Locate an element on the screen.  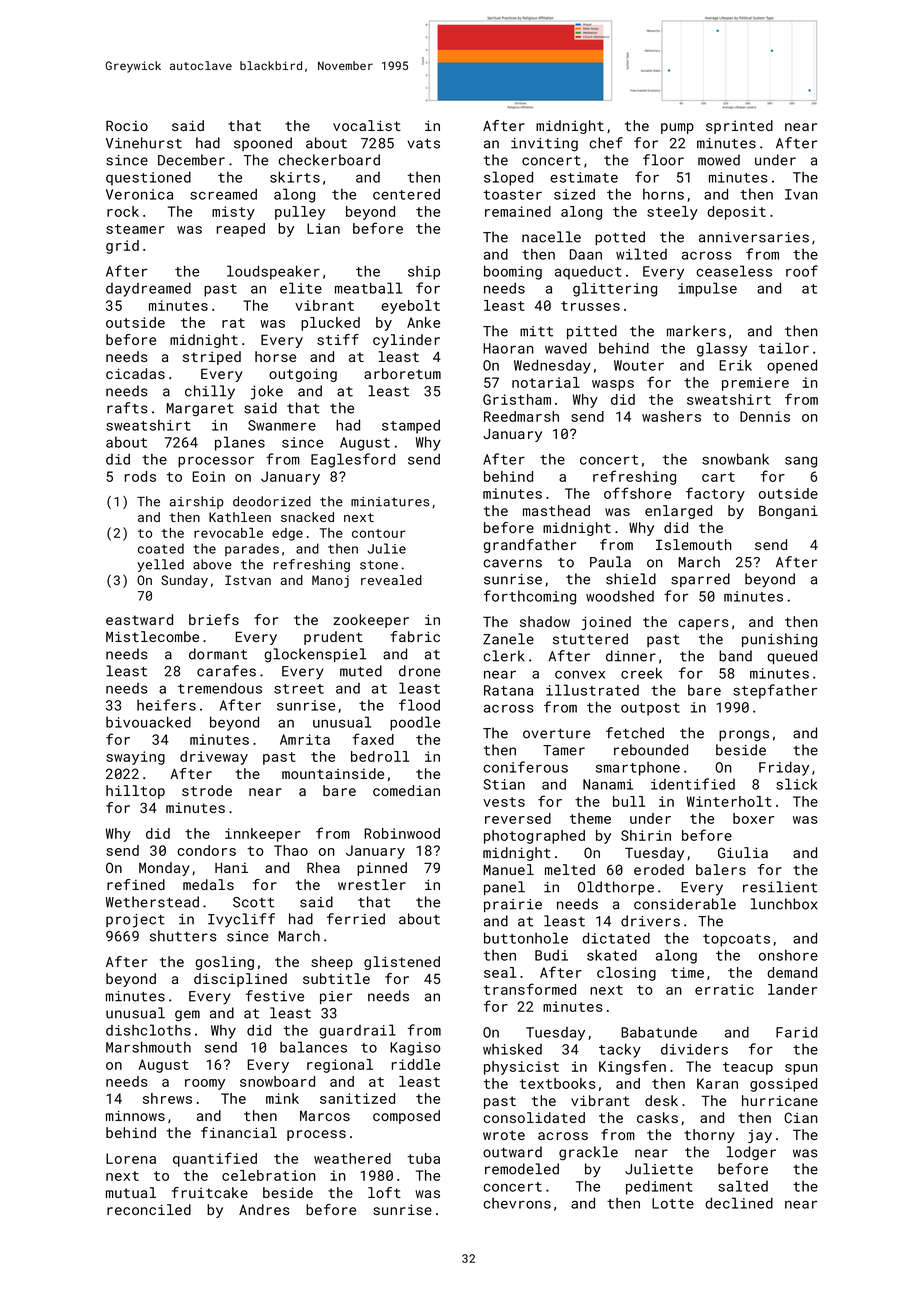
fabric is located at coordinates (415, 636).
